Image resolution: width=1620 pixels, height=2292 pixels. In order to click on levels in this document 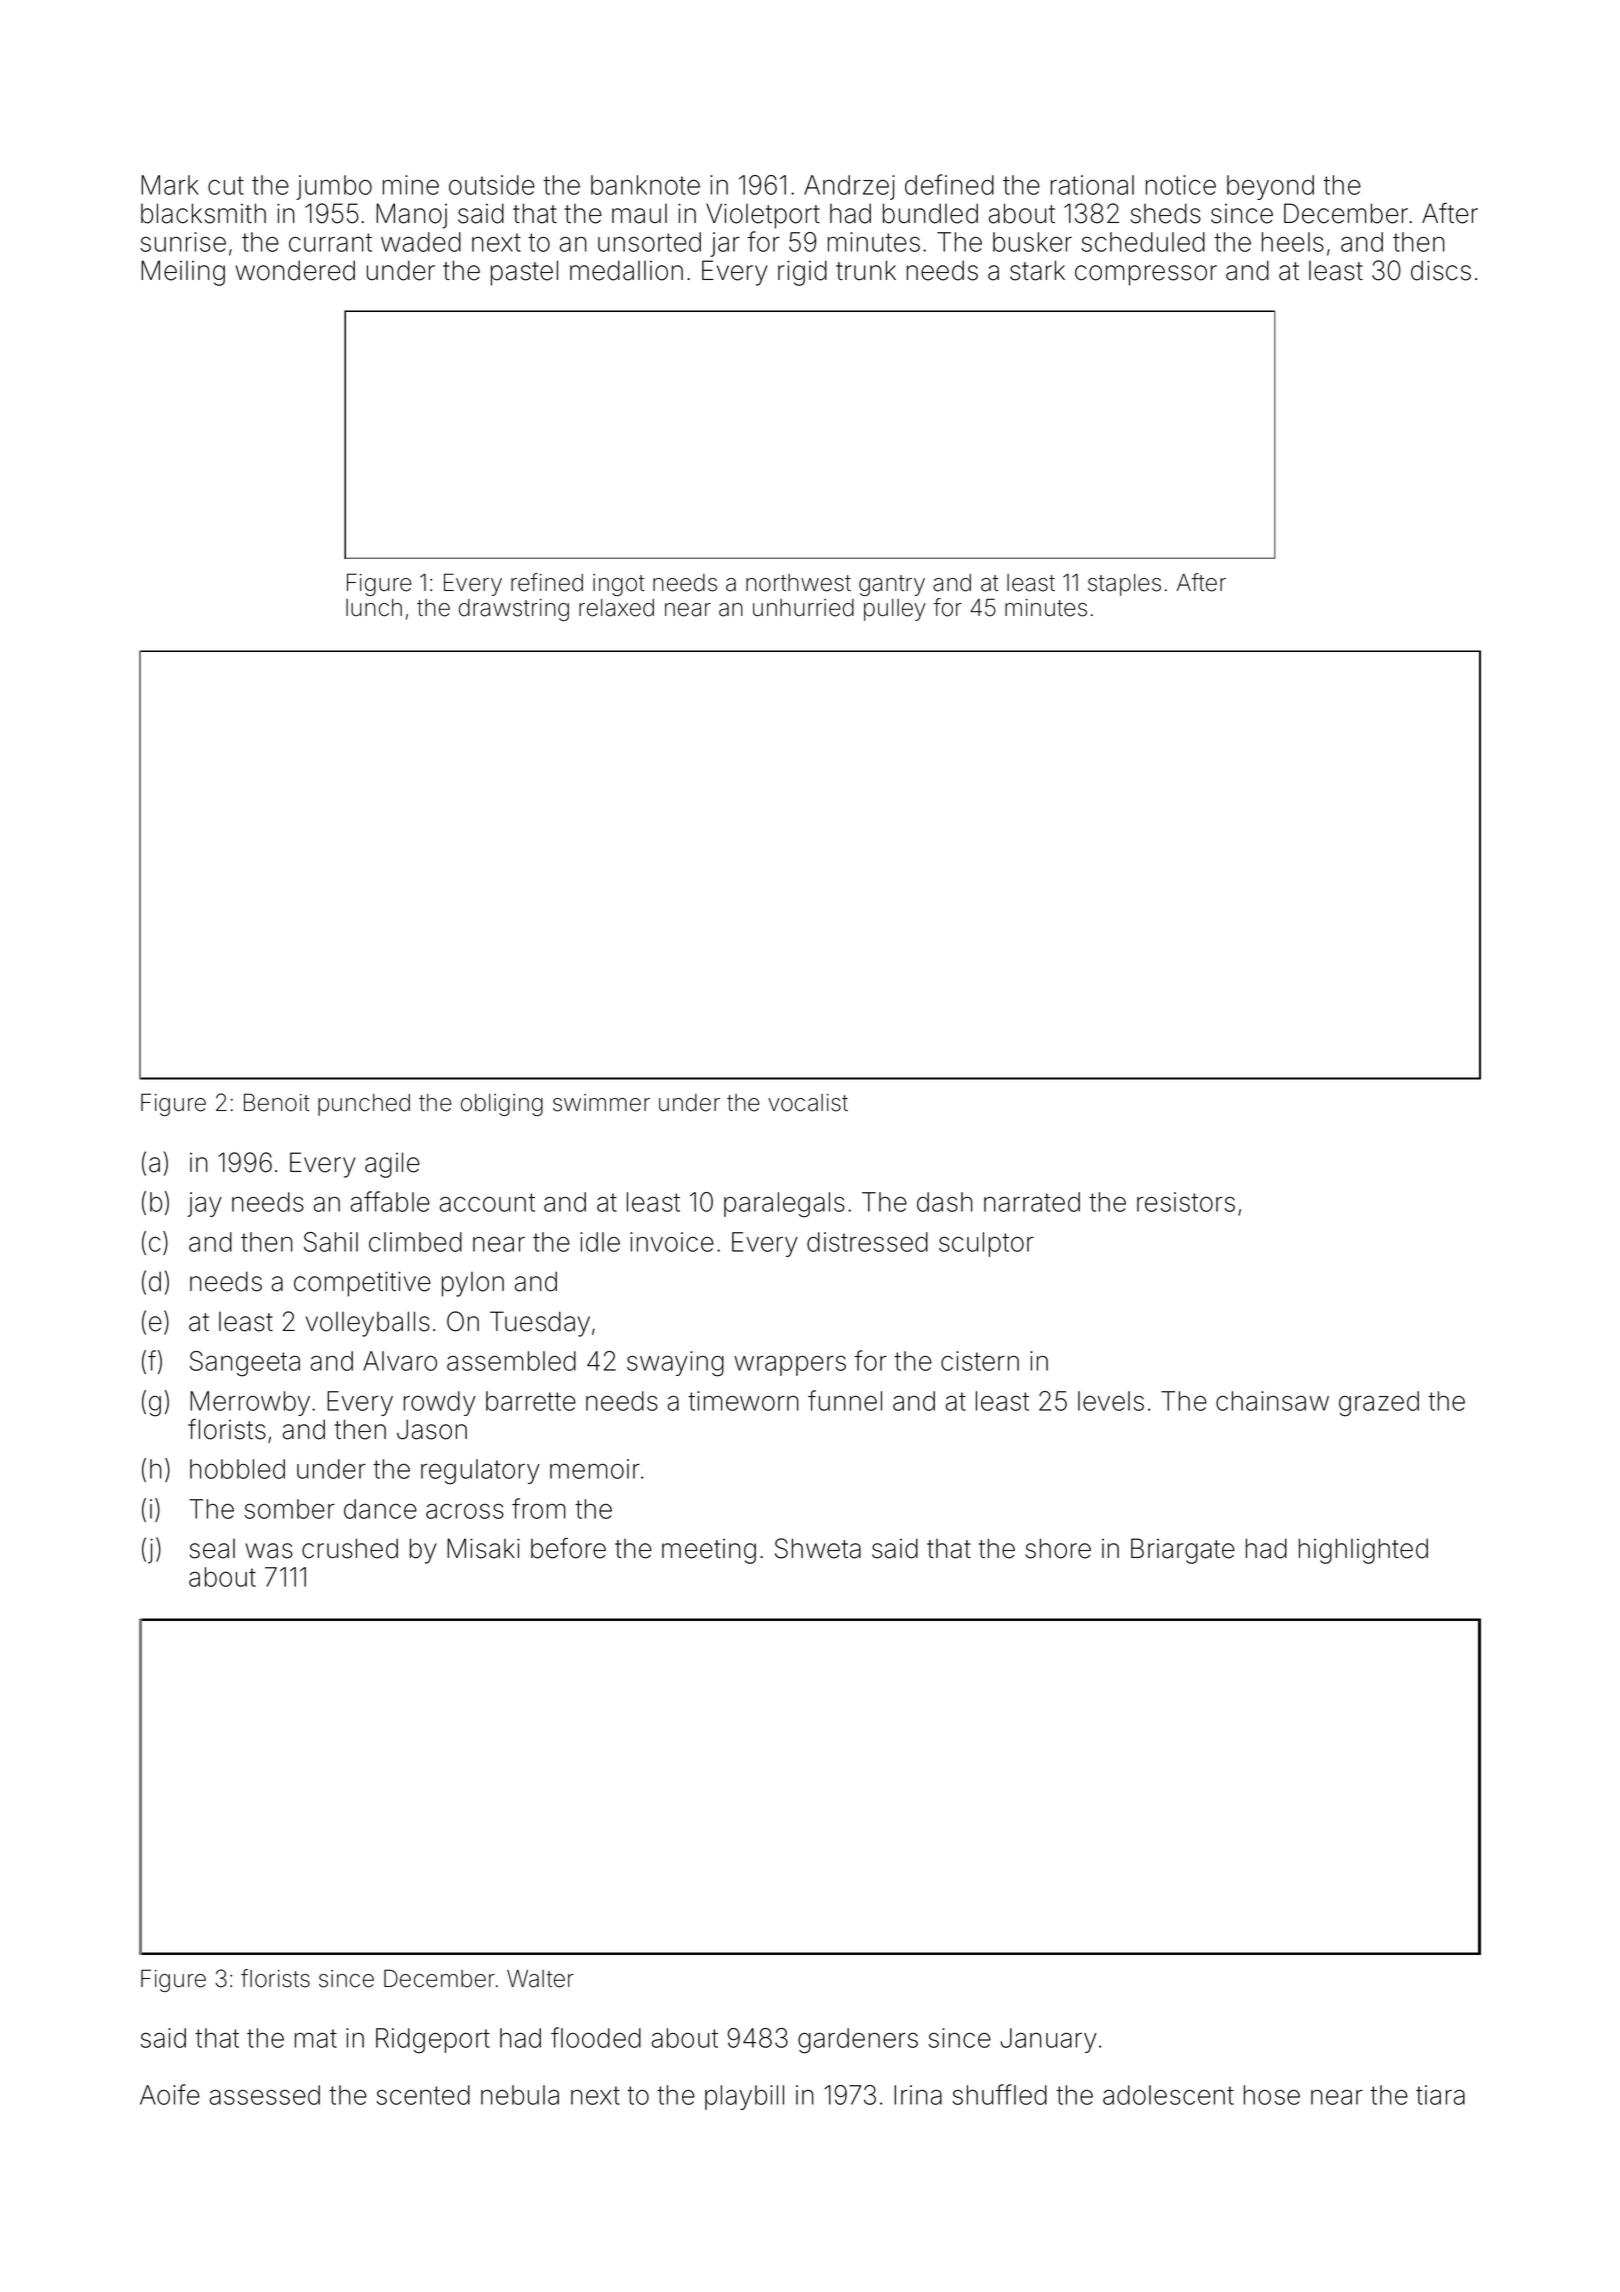, I will do `click(1111, 1401)`.
